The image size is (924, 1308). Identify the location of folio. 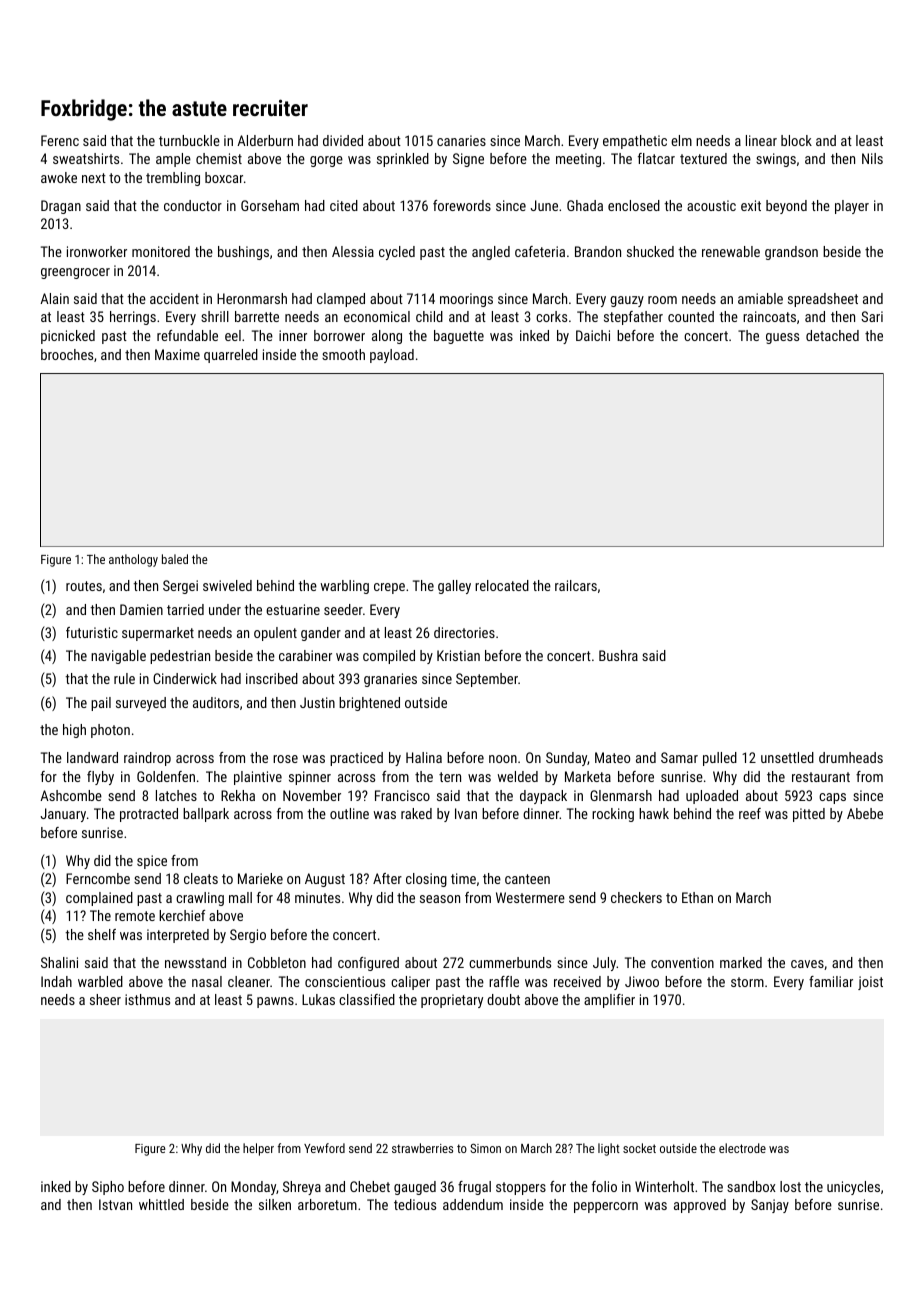
(604, 1186).
